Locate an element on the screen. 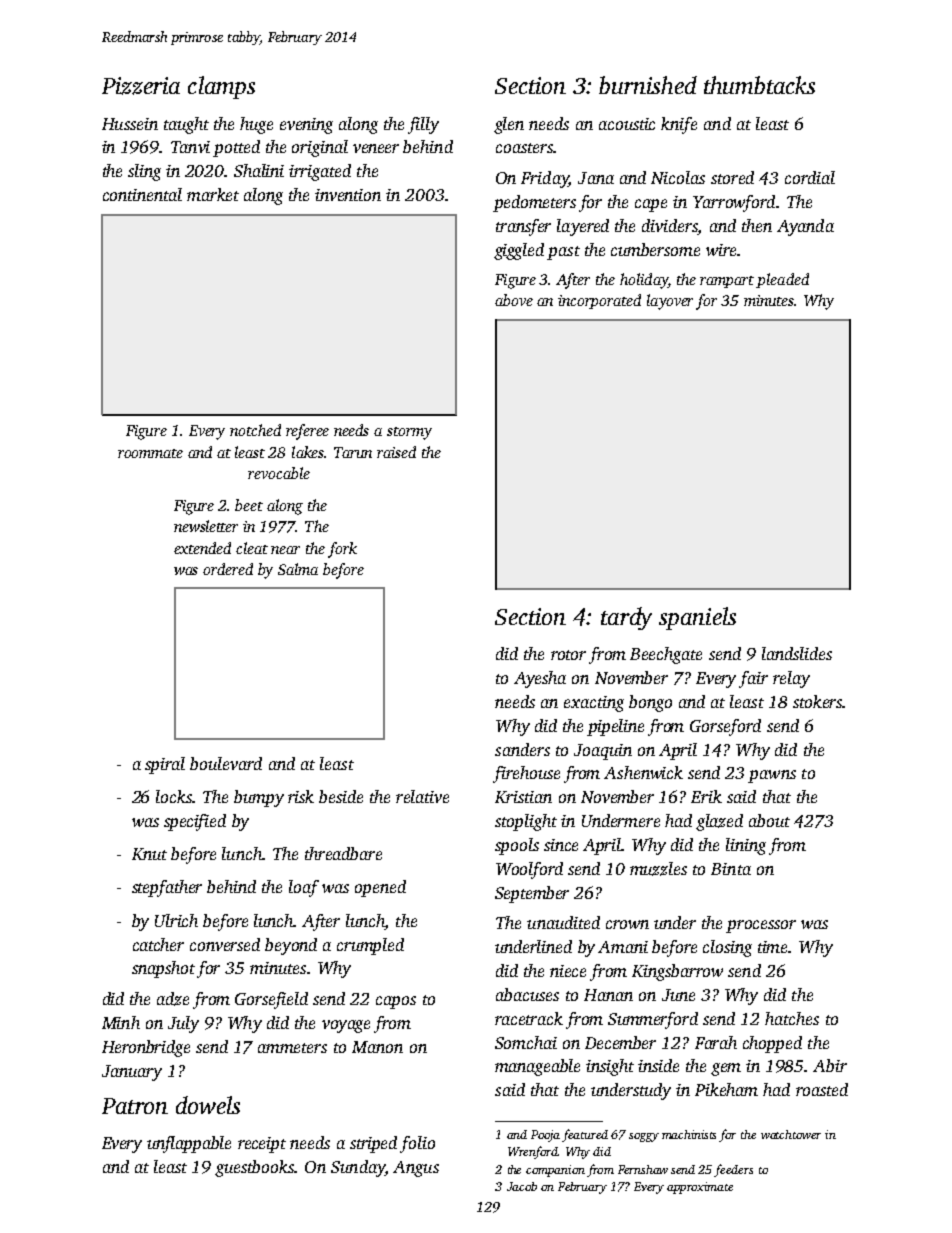 This screenshot has height=1233, width=952. burnished is located at coordinates (648, 85).
